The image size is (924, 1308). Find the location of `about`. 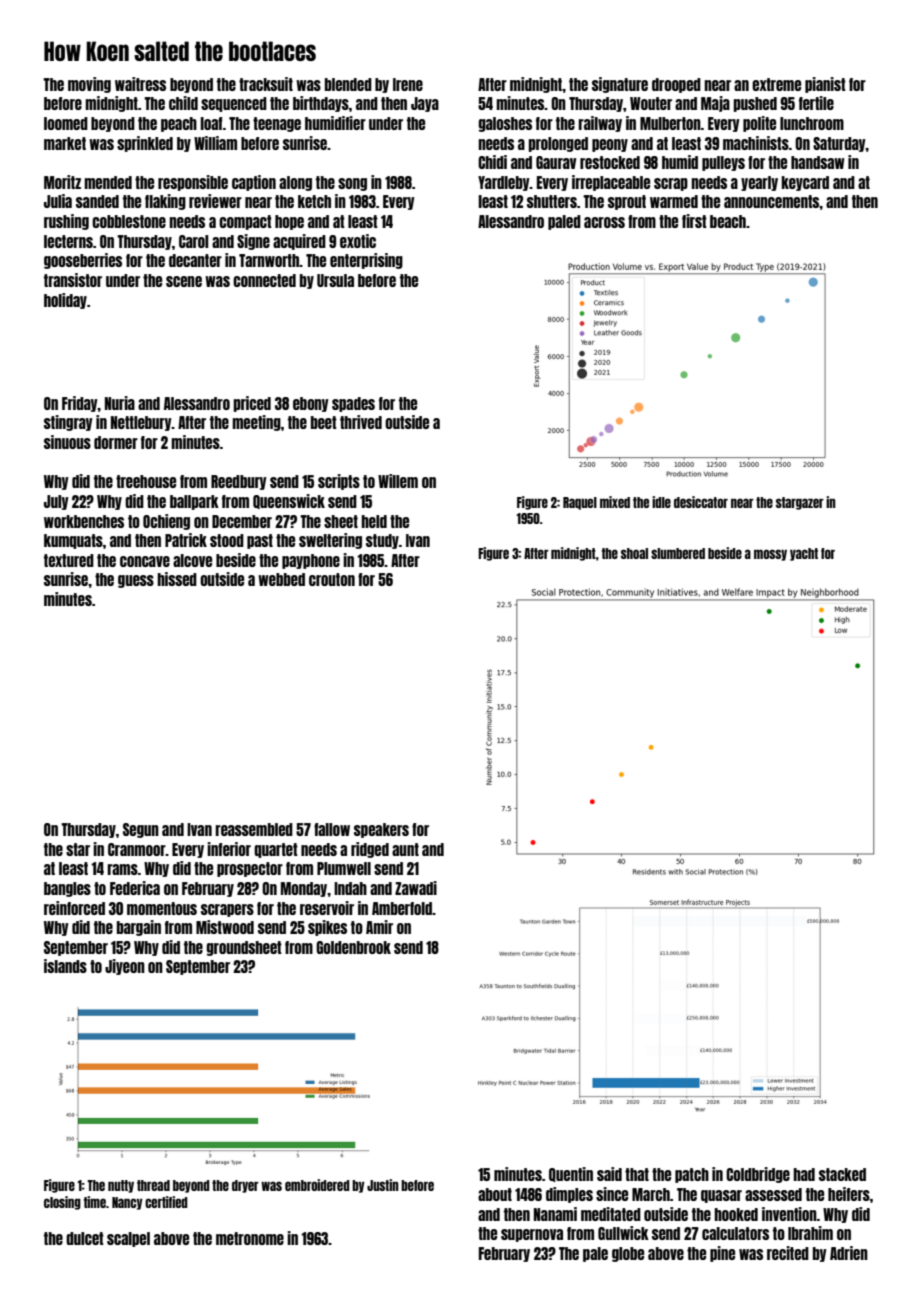

about is located at coordinates (495, 1194).
